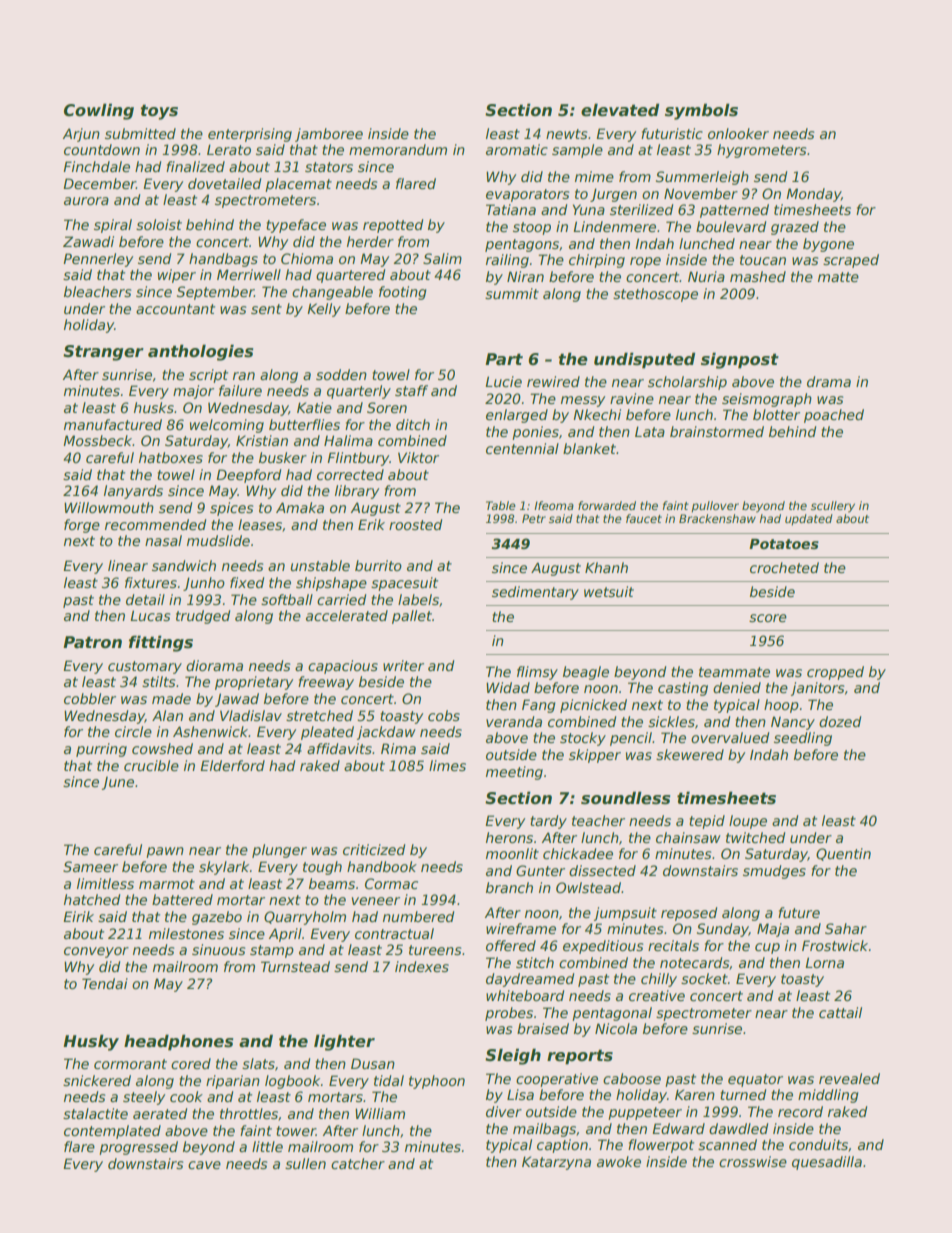 This screenshot has width=952, height=1233. I want to click on scraped, so click(851, 261).
